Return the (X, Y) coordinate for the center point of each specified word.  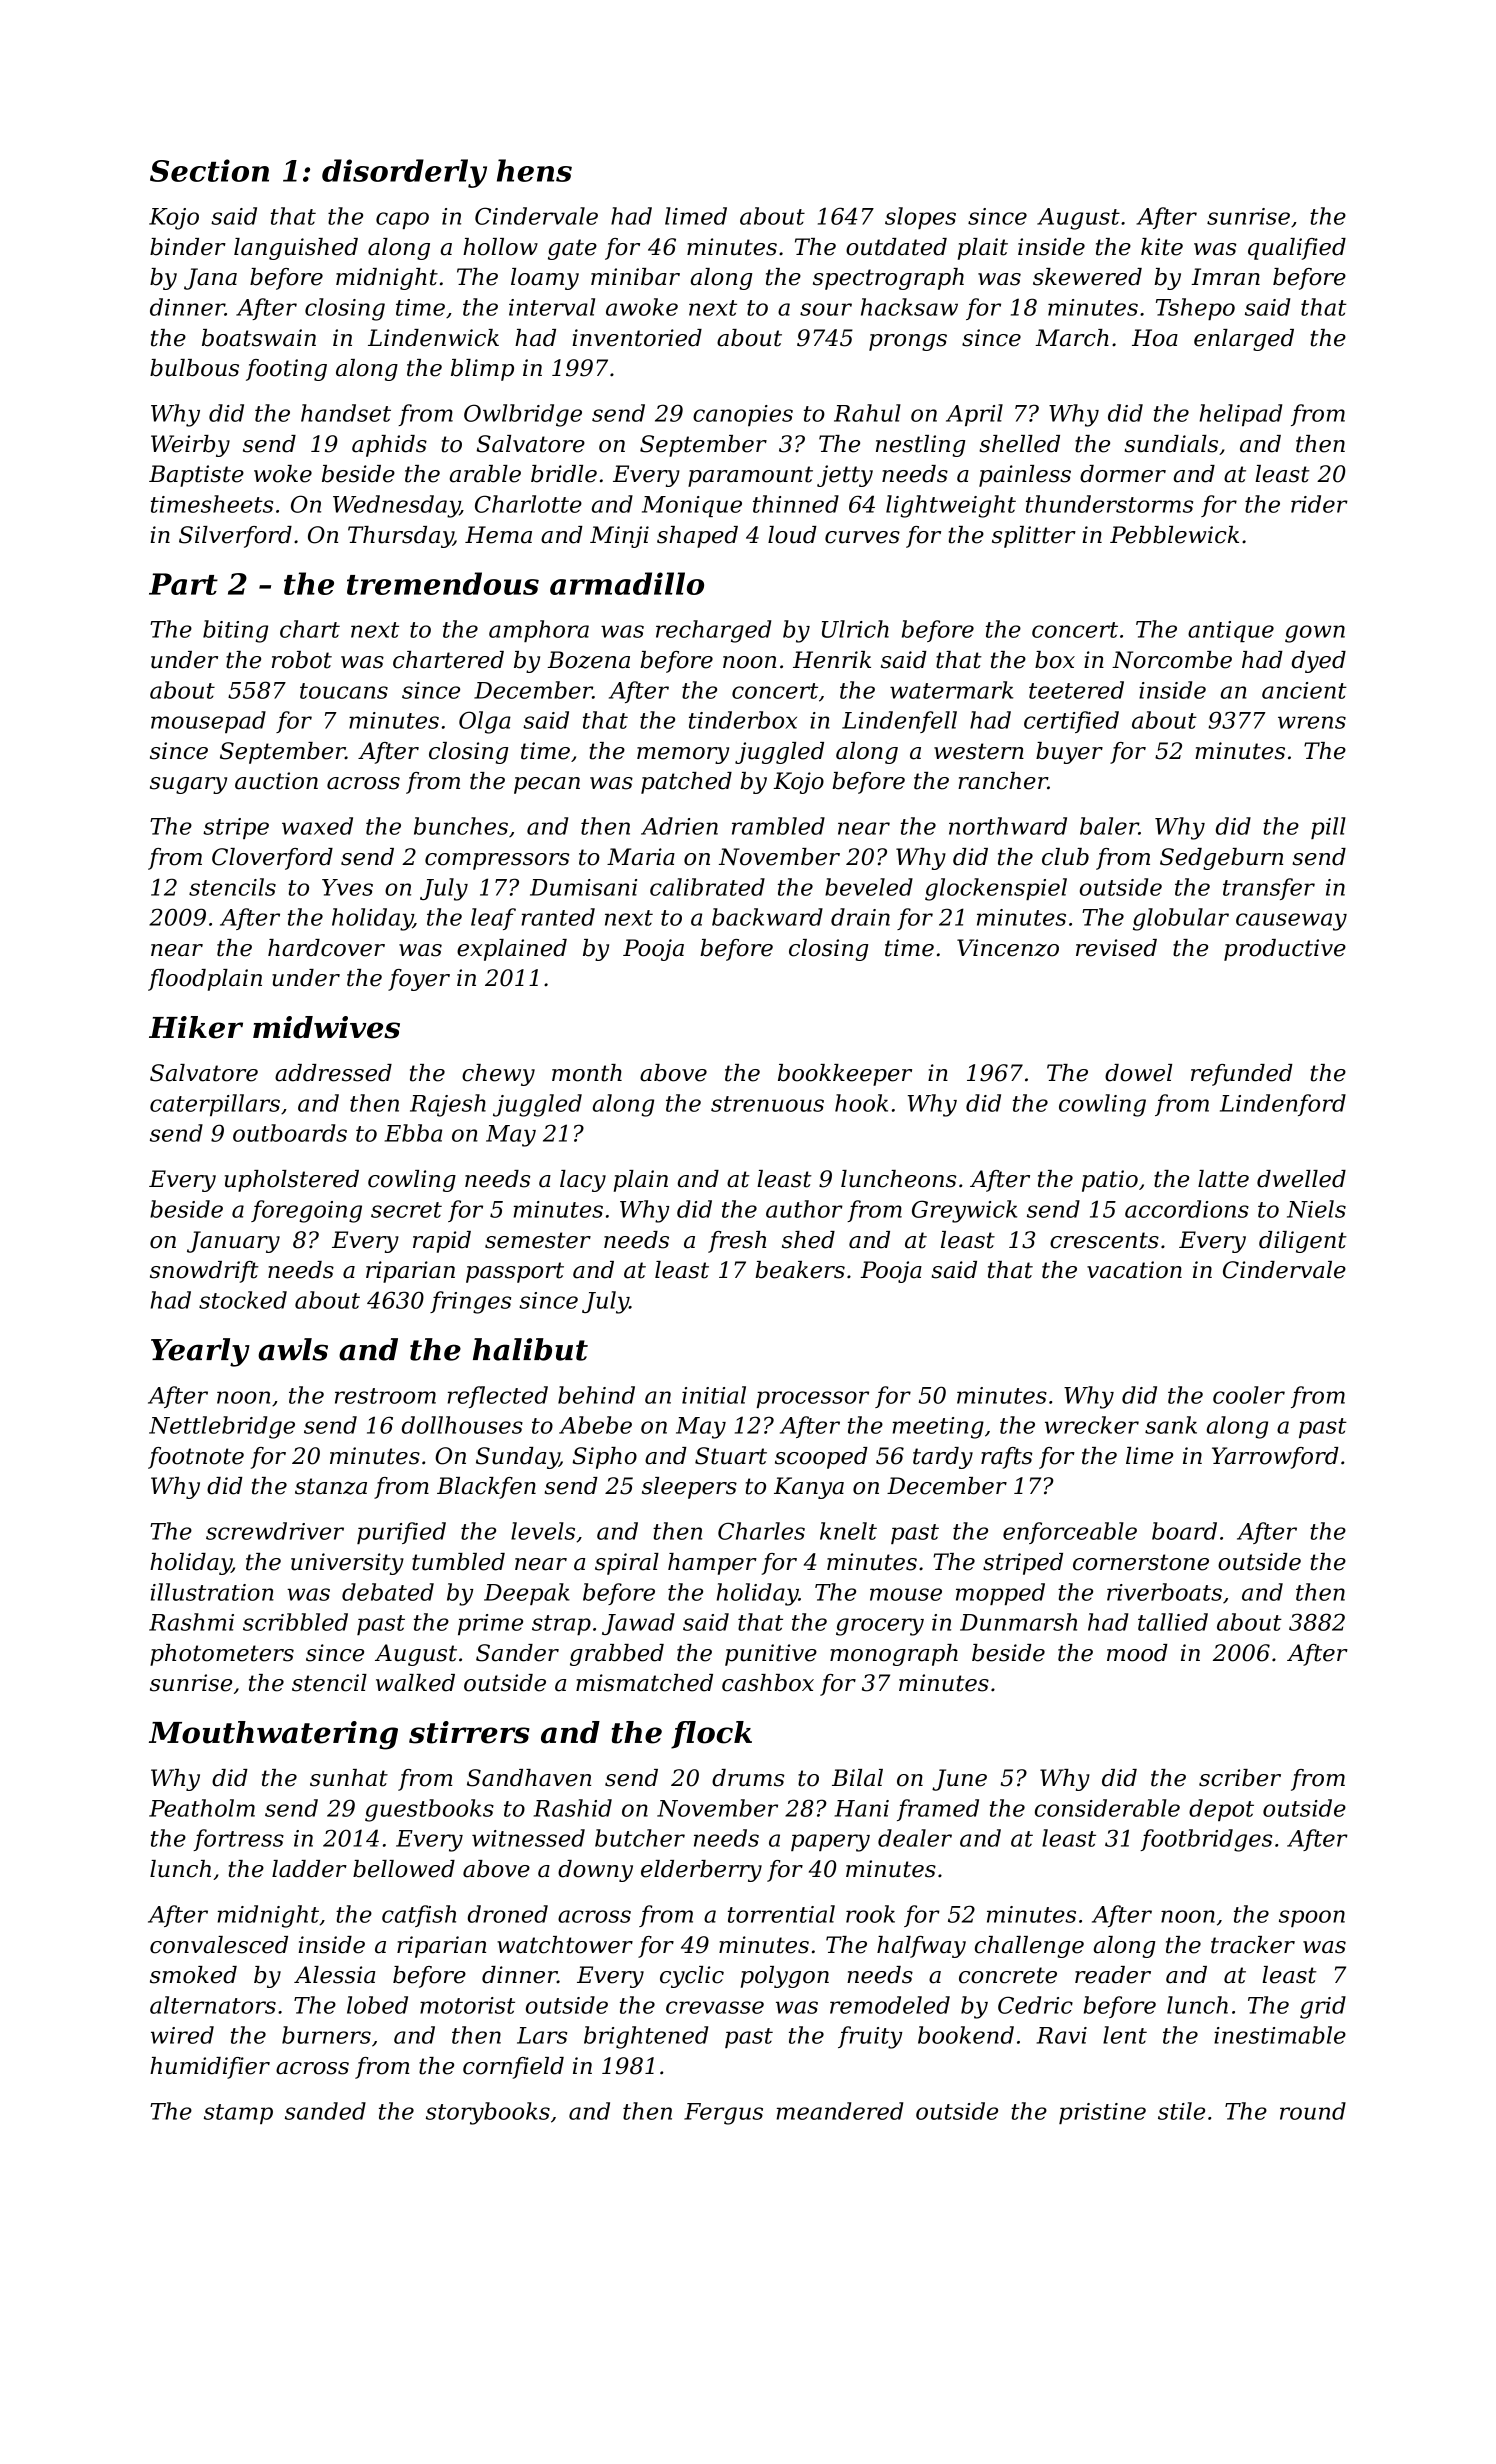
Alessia (334, 1975)
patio (1110, 1181)
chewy (498, 1075)
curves (862, 537)
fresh (737, 1242)
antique (1231, 631)
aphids (389, 446)
